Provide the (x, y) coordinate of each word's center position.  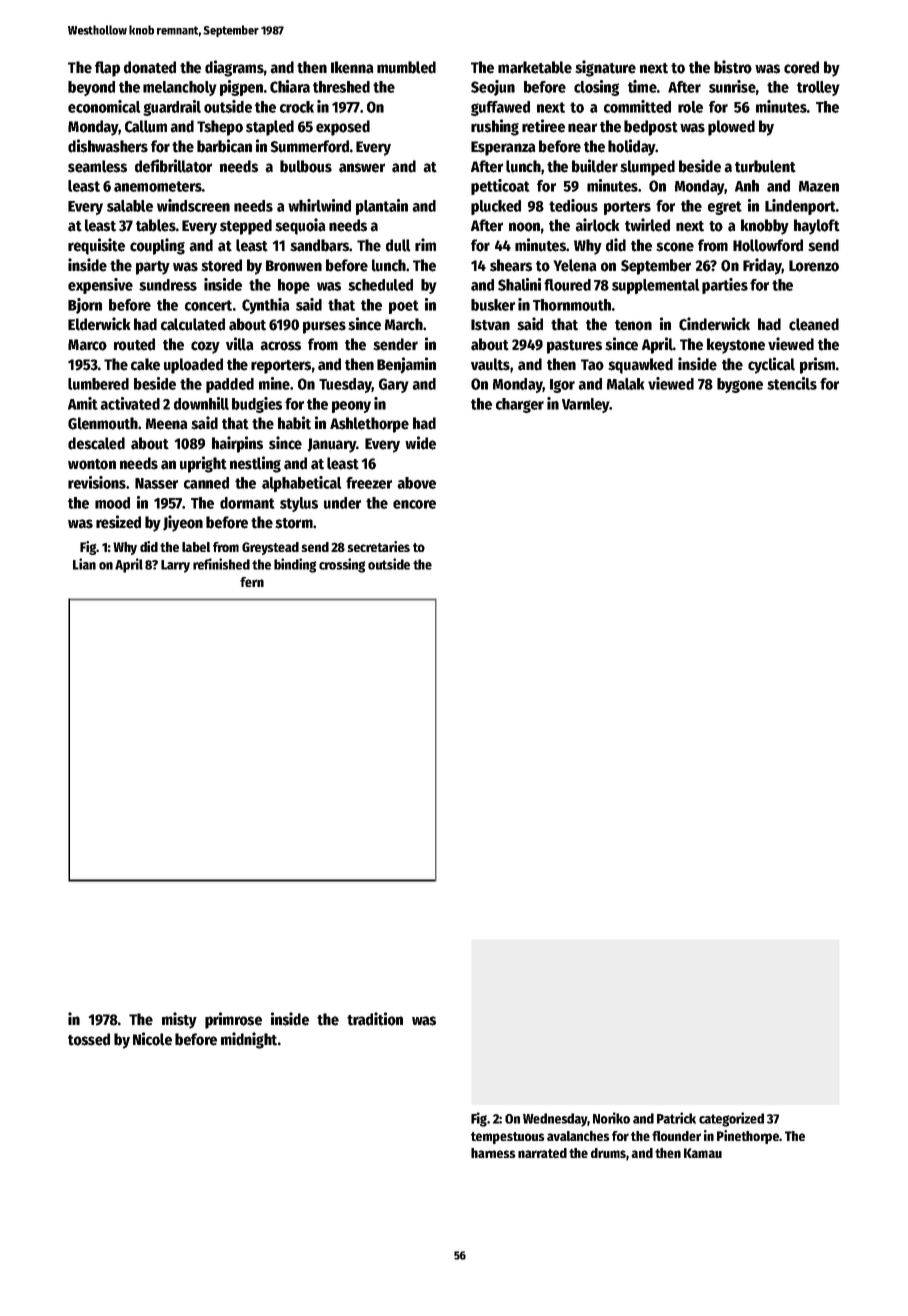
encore (414, 504)
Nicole (152, 1039)
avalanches (578, 1136)
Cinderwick (714, 324)
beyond (91, 88)
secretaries (378, 546)
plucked (496, 207)
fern (252, 582)
